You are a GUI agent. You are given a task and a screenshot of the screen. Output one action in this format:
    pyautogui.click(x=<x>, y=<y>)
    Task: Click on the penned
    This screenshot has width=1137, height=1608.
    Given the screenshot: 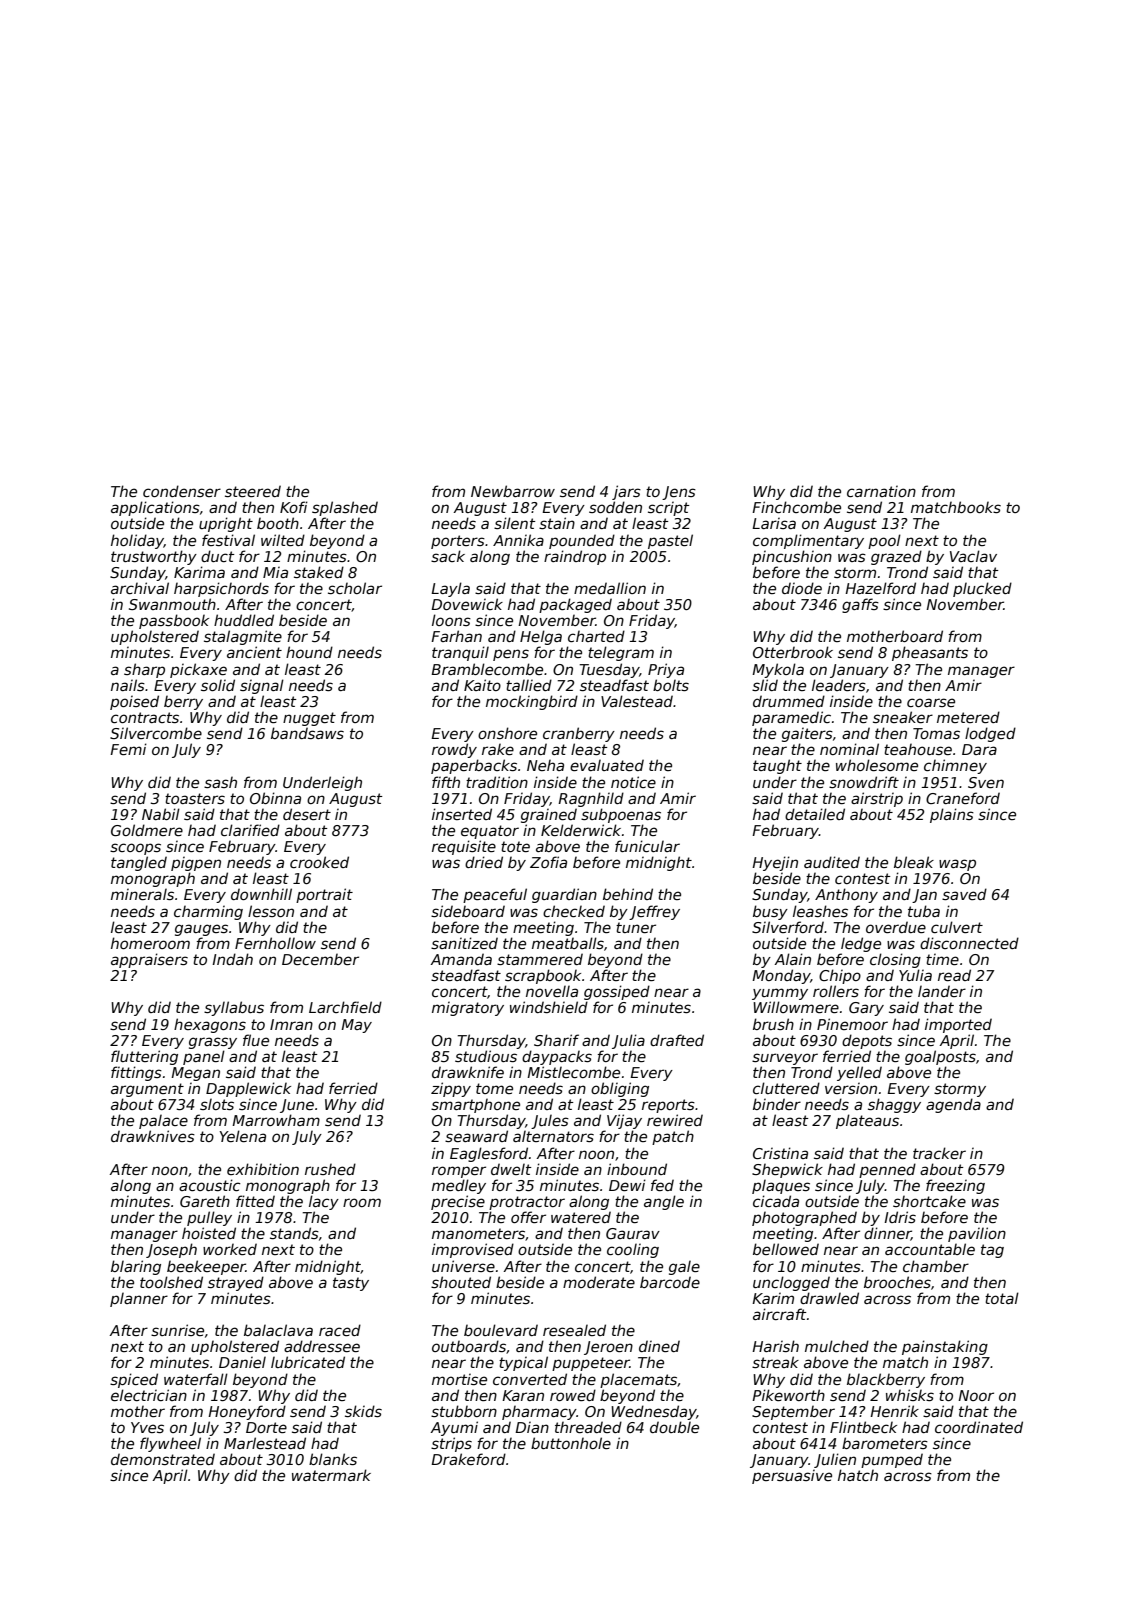 What is the action you would take?
    pyautogui.click(x=887, y=1170)
